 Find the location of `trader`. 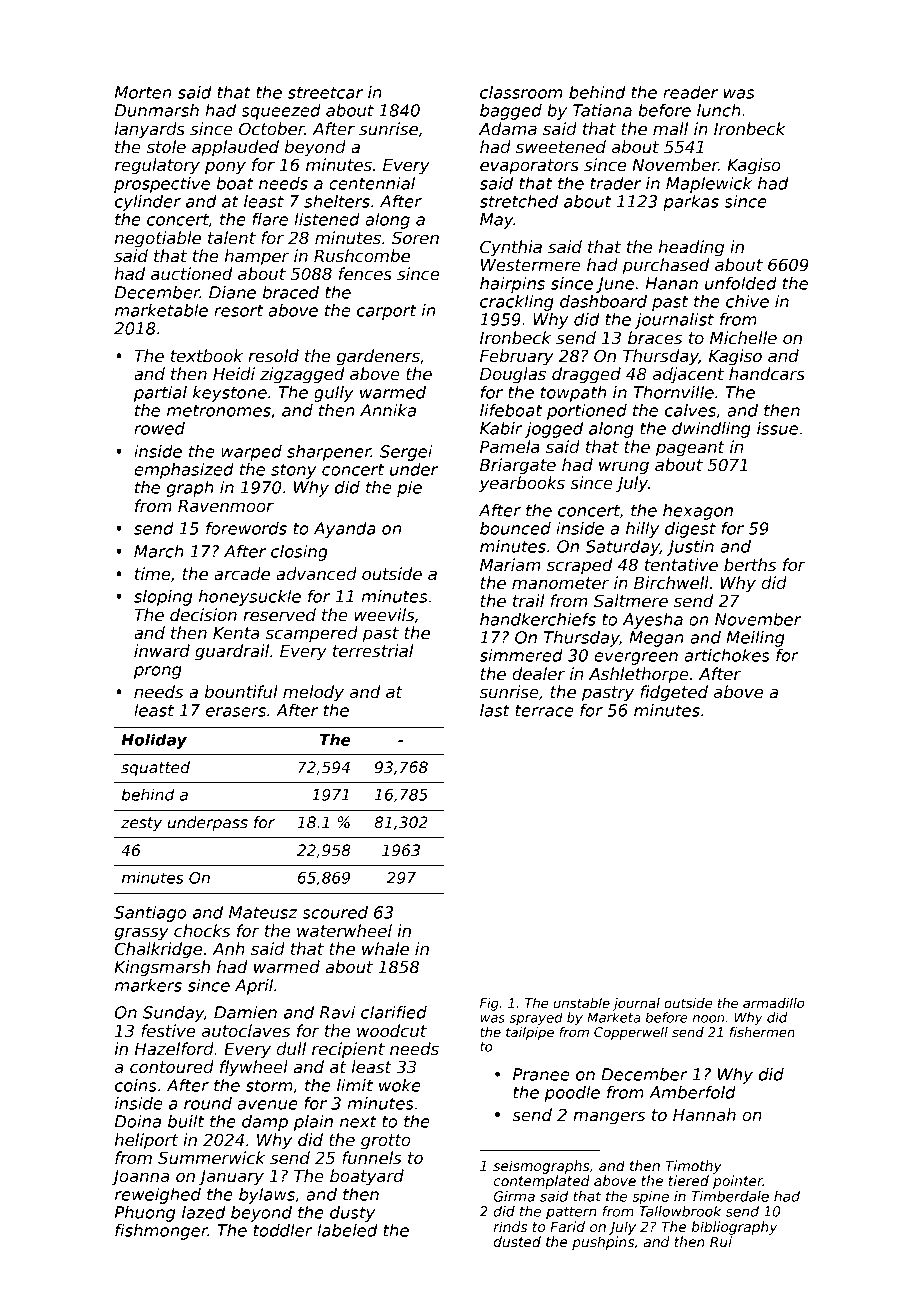

trader is located at coordinates (615, 183).
